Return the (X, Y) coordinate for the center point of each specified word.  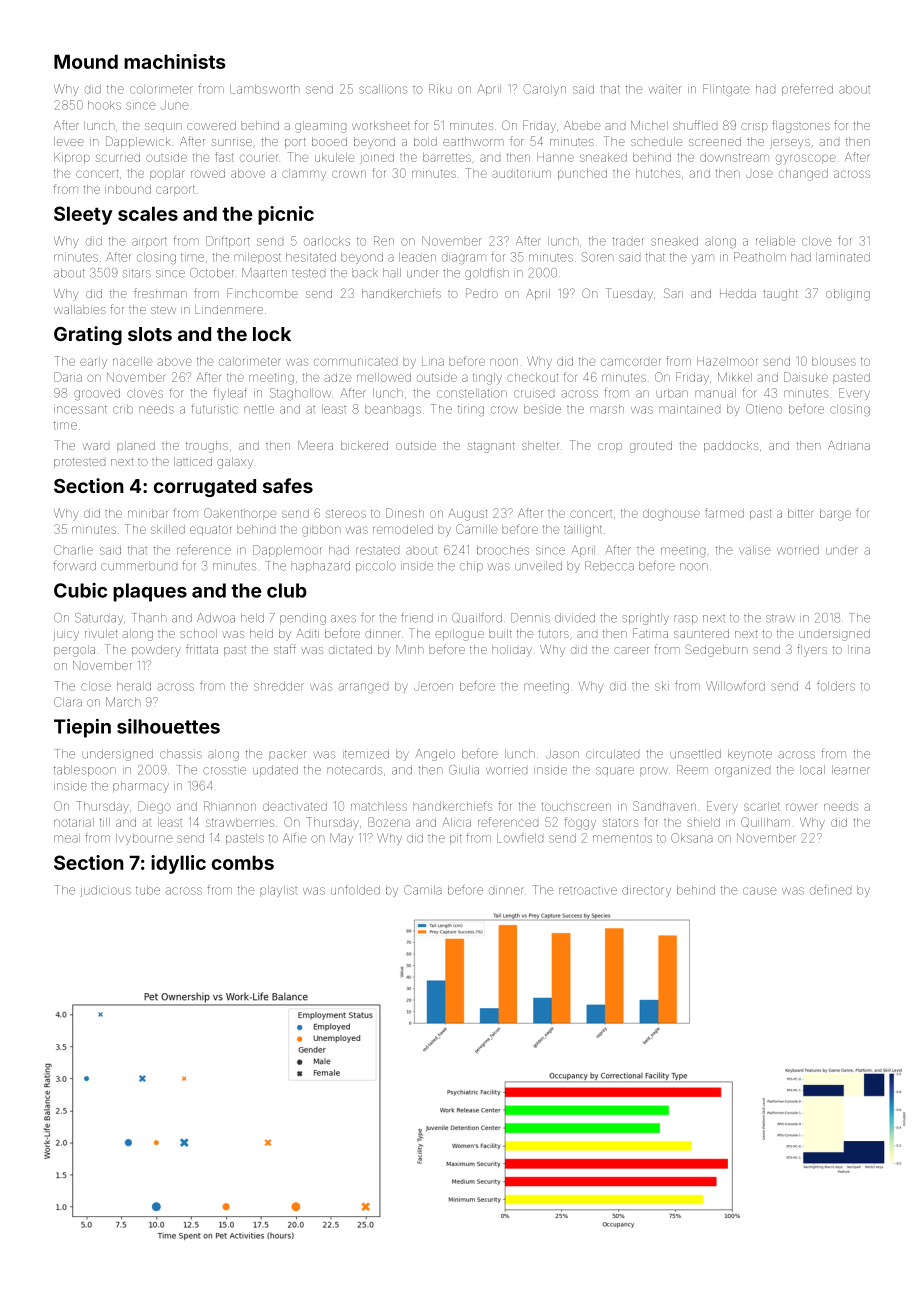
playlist (278, 891)
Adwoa (216, 618)
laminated (843, 257)
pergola (74, 651)
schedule (656, 141)
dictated (350, 649)
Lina (433, 361)
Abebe (582, 125)
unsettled (695, 754)
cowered (211, 125)
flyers (812, 650)
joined (377, 158)
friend (417, 617)
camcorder (630, 362)
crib (123, 409)
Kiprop (72, 158)
